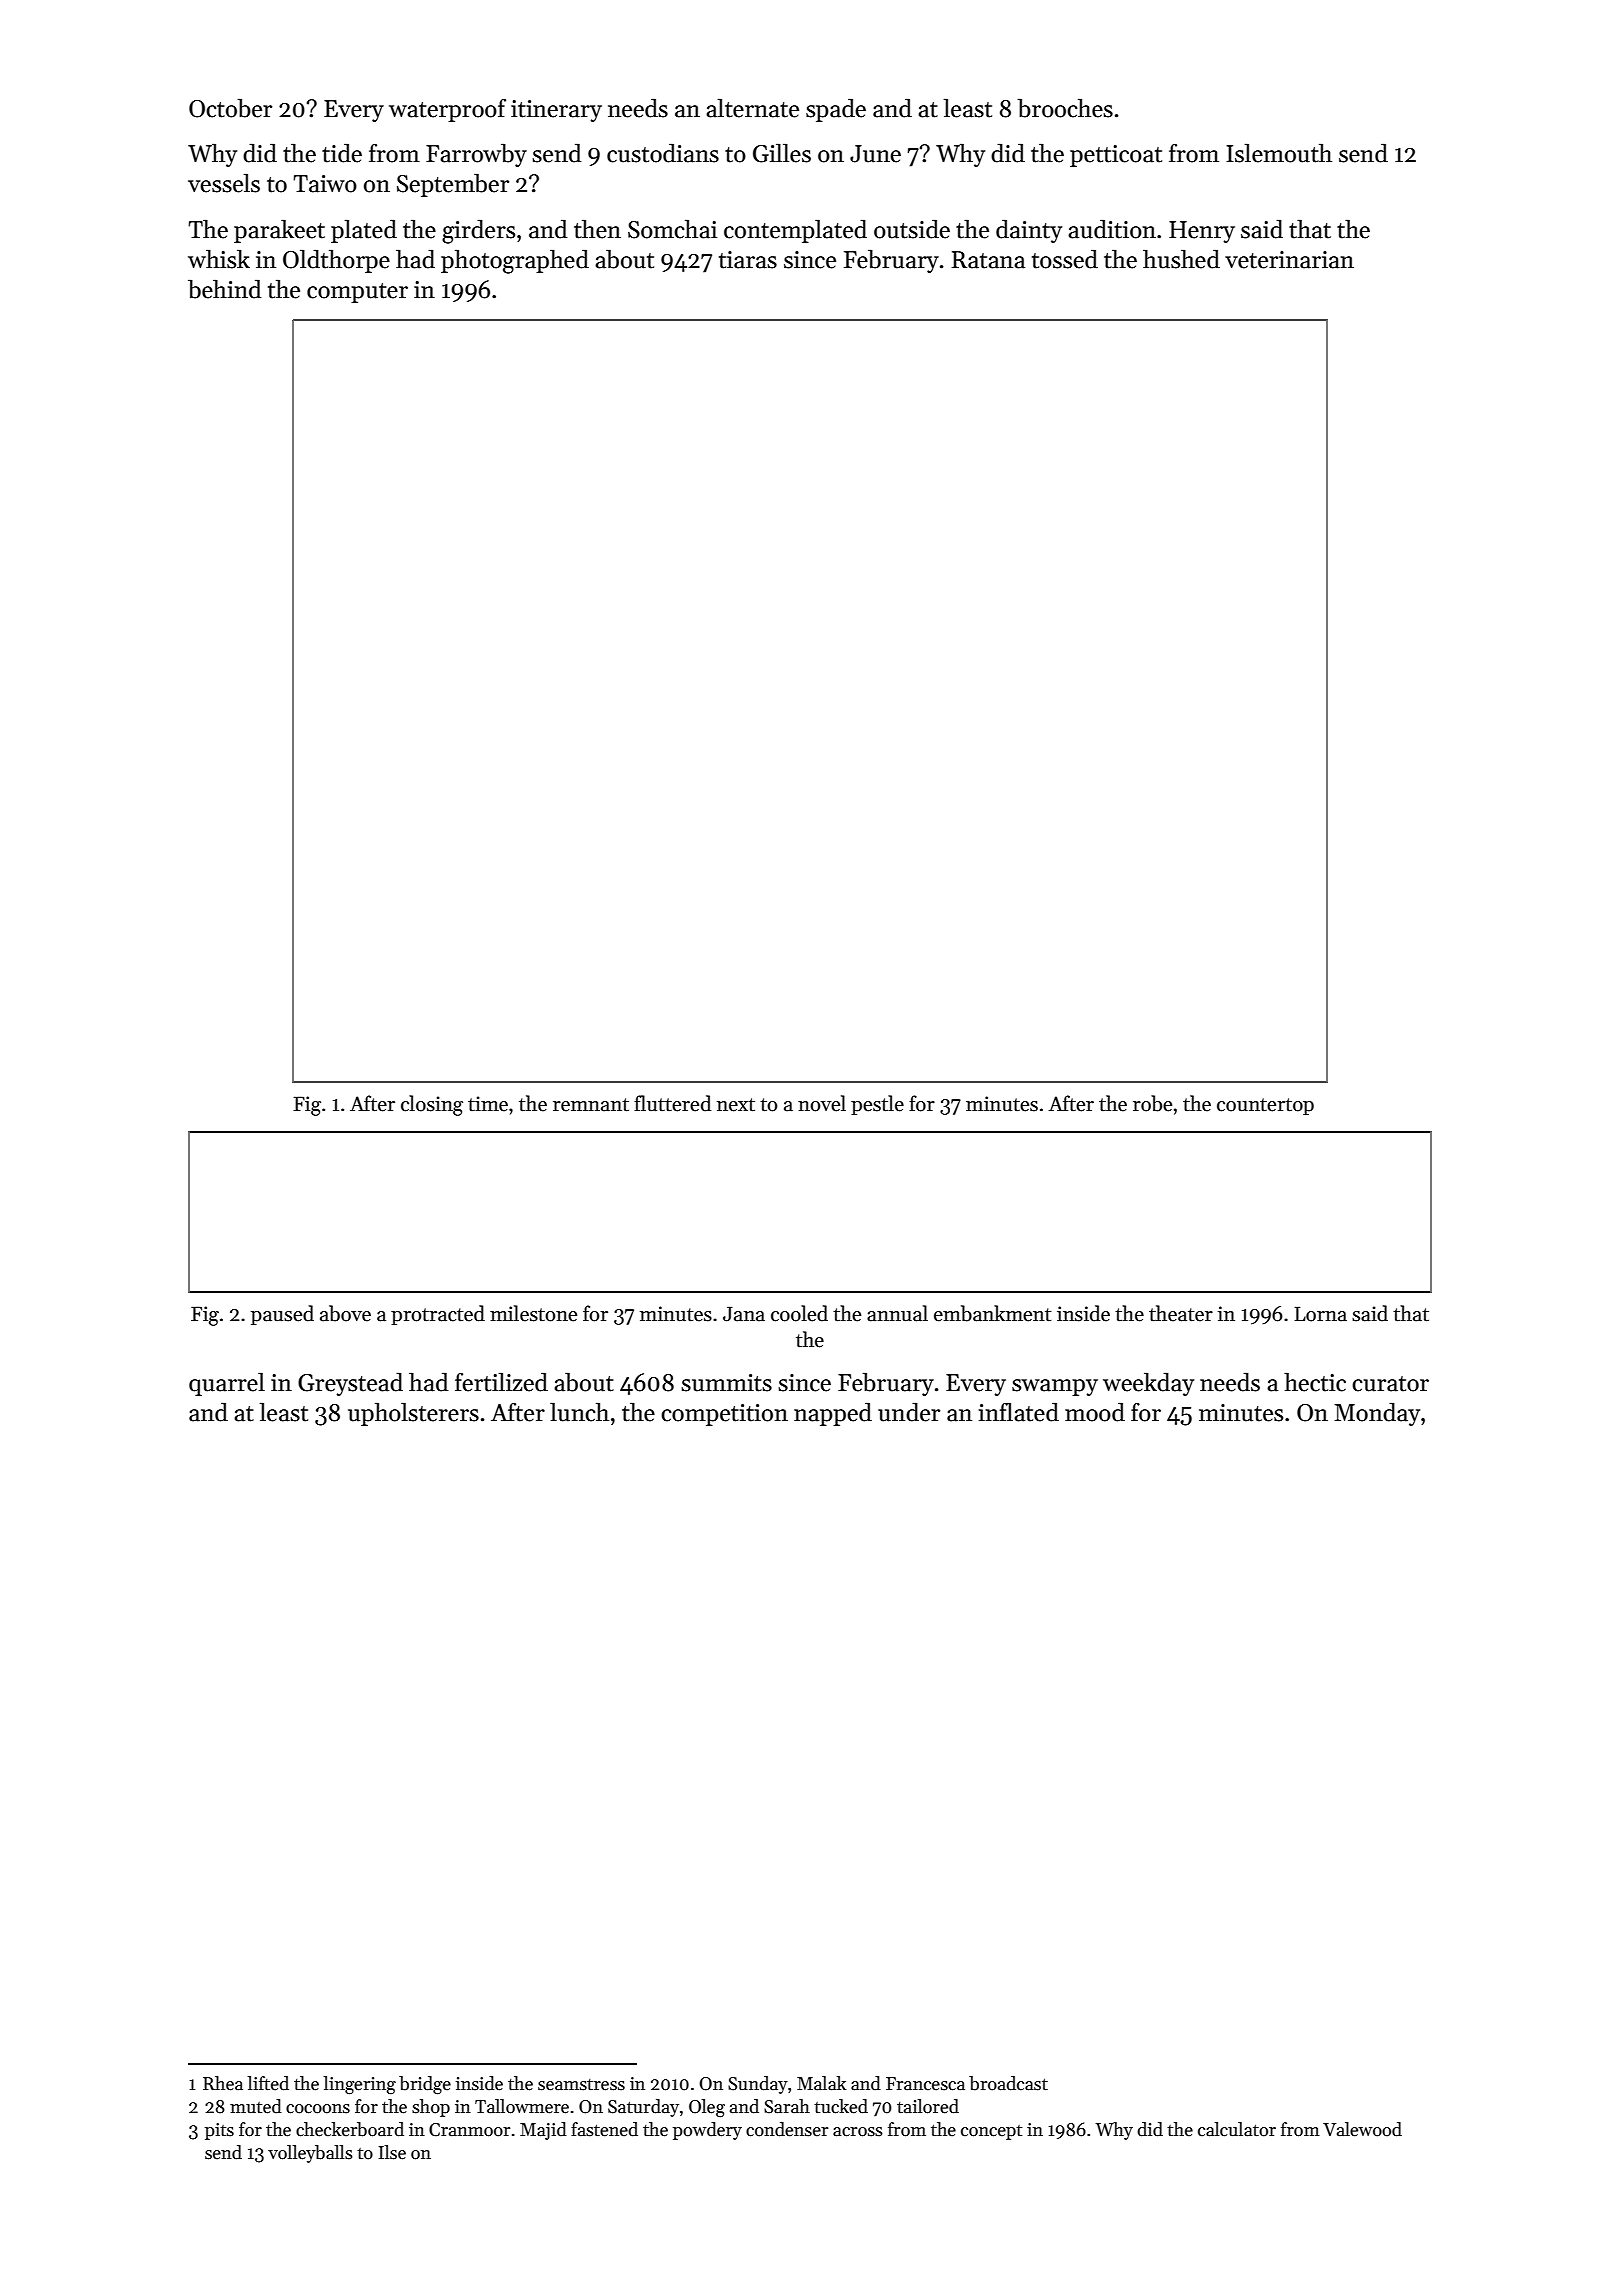 This screenshot has width=1620, height=2292. What do you see at coordinates (282, 1315) in the screenshot?
I see `paused` at bounding box center [282, 1315].
